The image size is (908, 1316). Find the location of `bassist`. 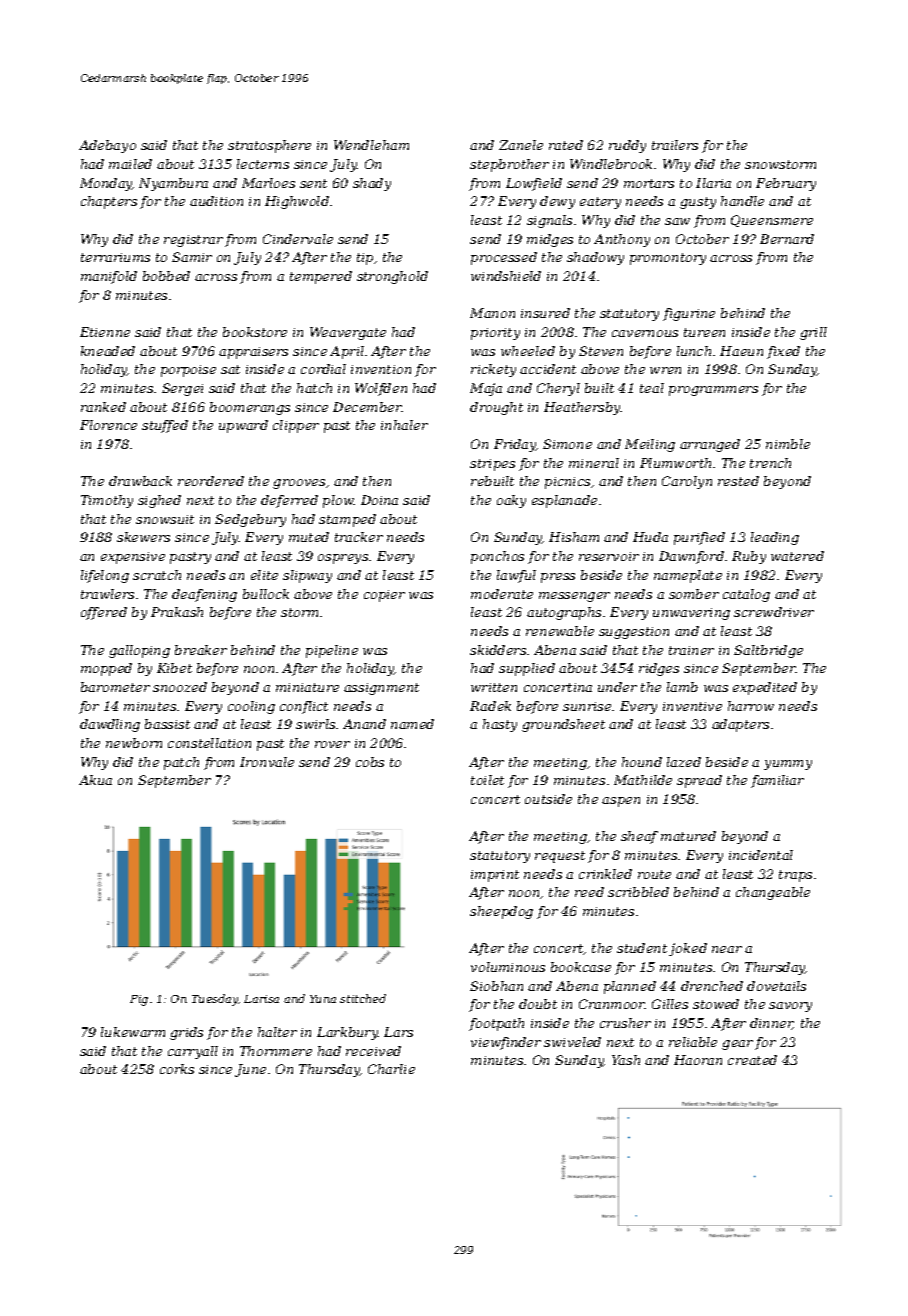

bassist is located at coordinates (167, 724).
